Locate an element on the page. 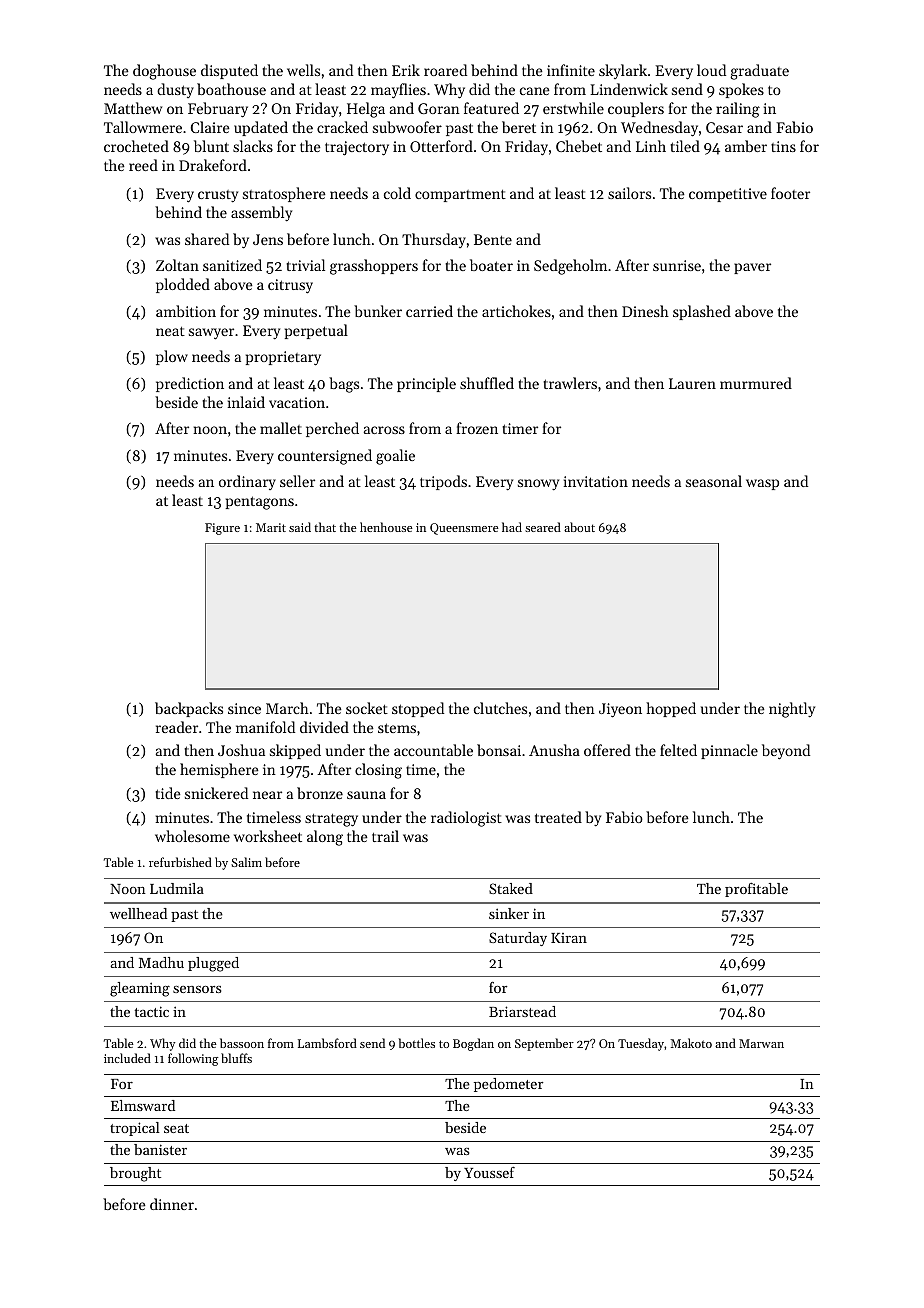 The height and width of the page is (1308, 924). disputed is located at coordinates (229, 71).
